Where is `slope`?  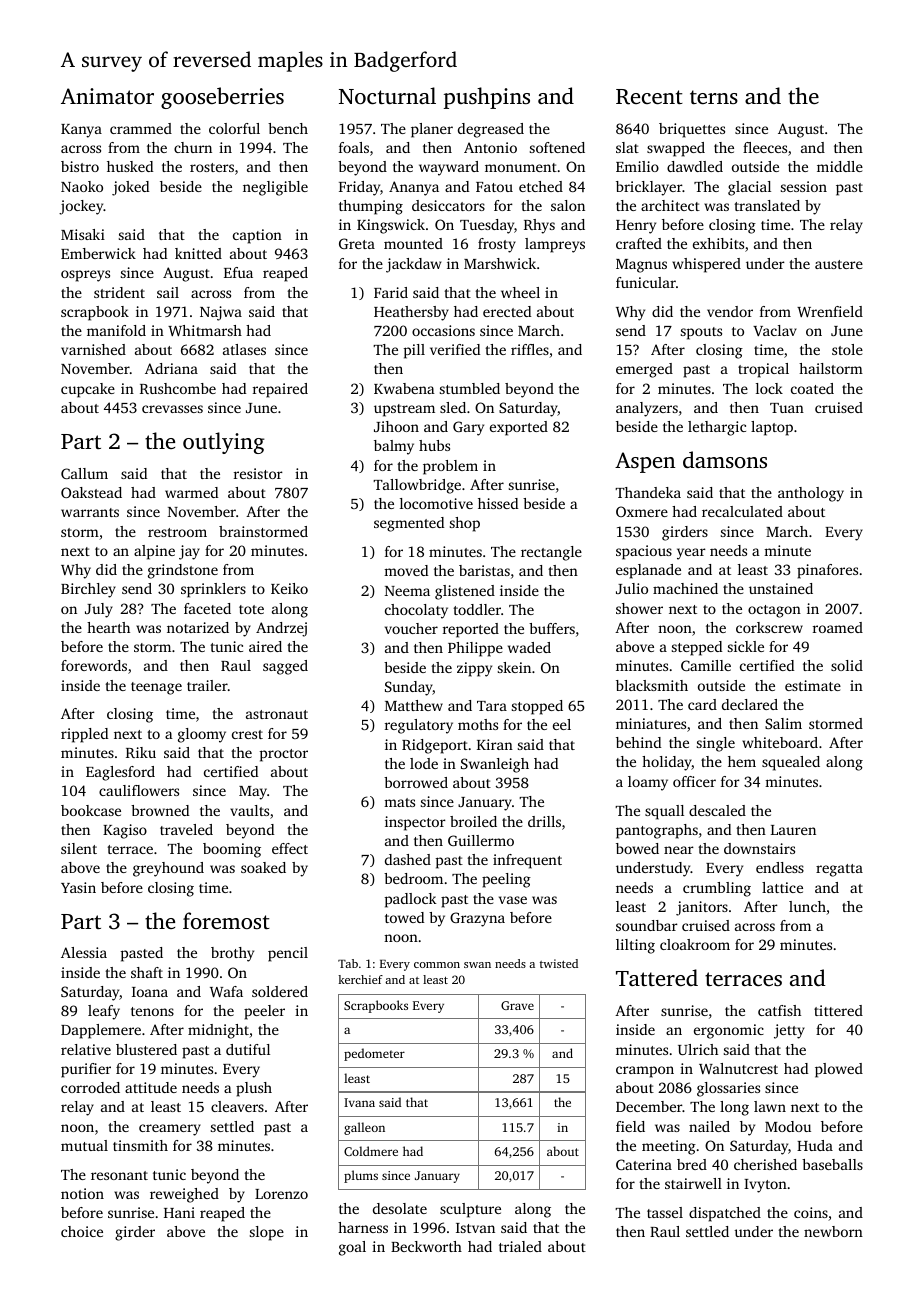 slope is located at coordinates (267, 1233).
